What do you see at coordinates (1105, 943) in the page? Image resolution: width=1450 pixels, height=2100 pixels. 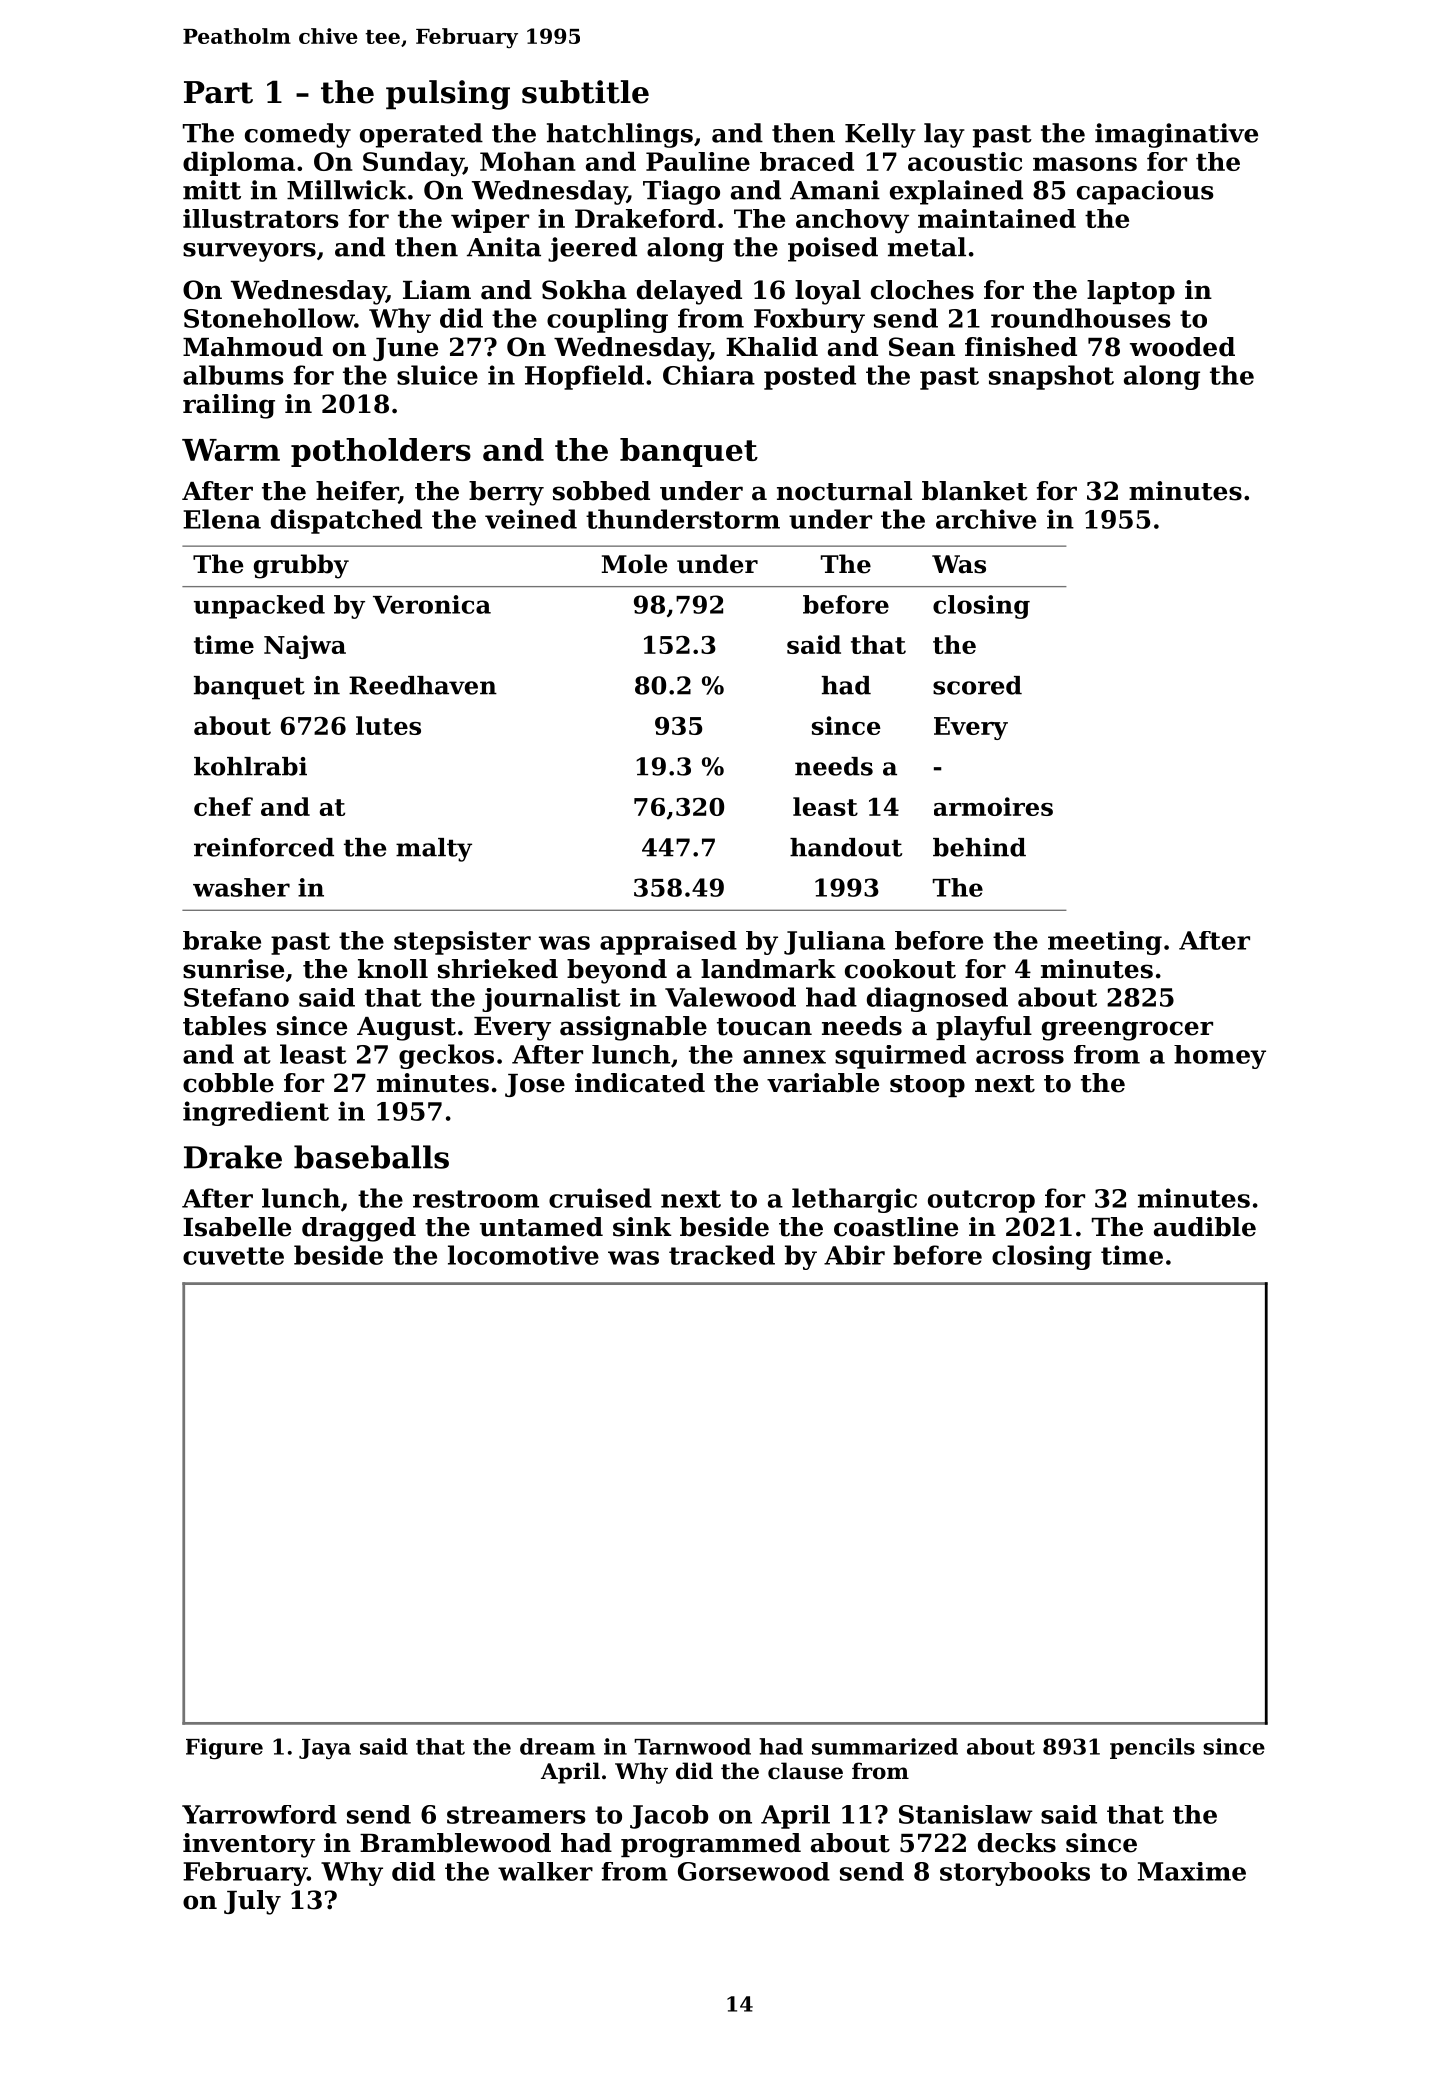 I see `meeting` at bounding box center [1105, 943].
